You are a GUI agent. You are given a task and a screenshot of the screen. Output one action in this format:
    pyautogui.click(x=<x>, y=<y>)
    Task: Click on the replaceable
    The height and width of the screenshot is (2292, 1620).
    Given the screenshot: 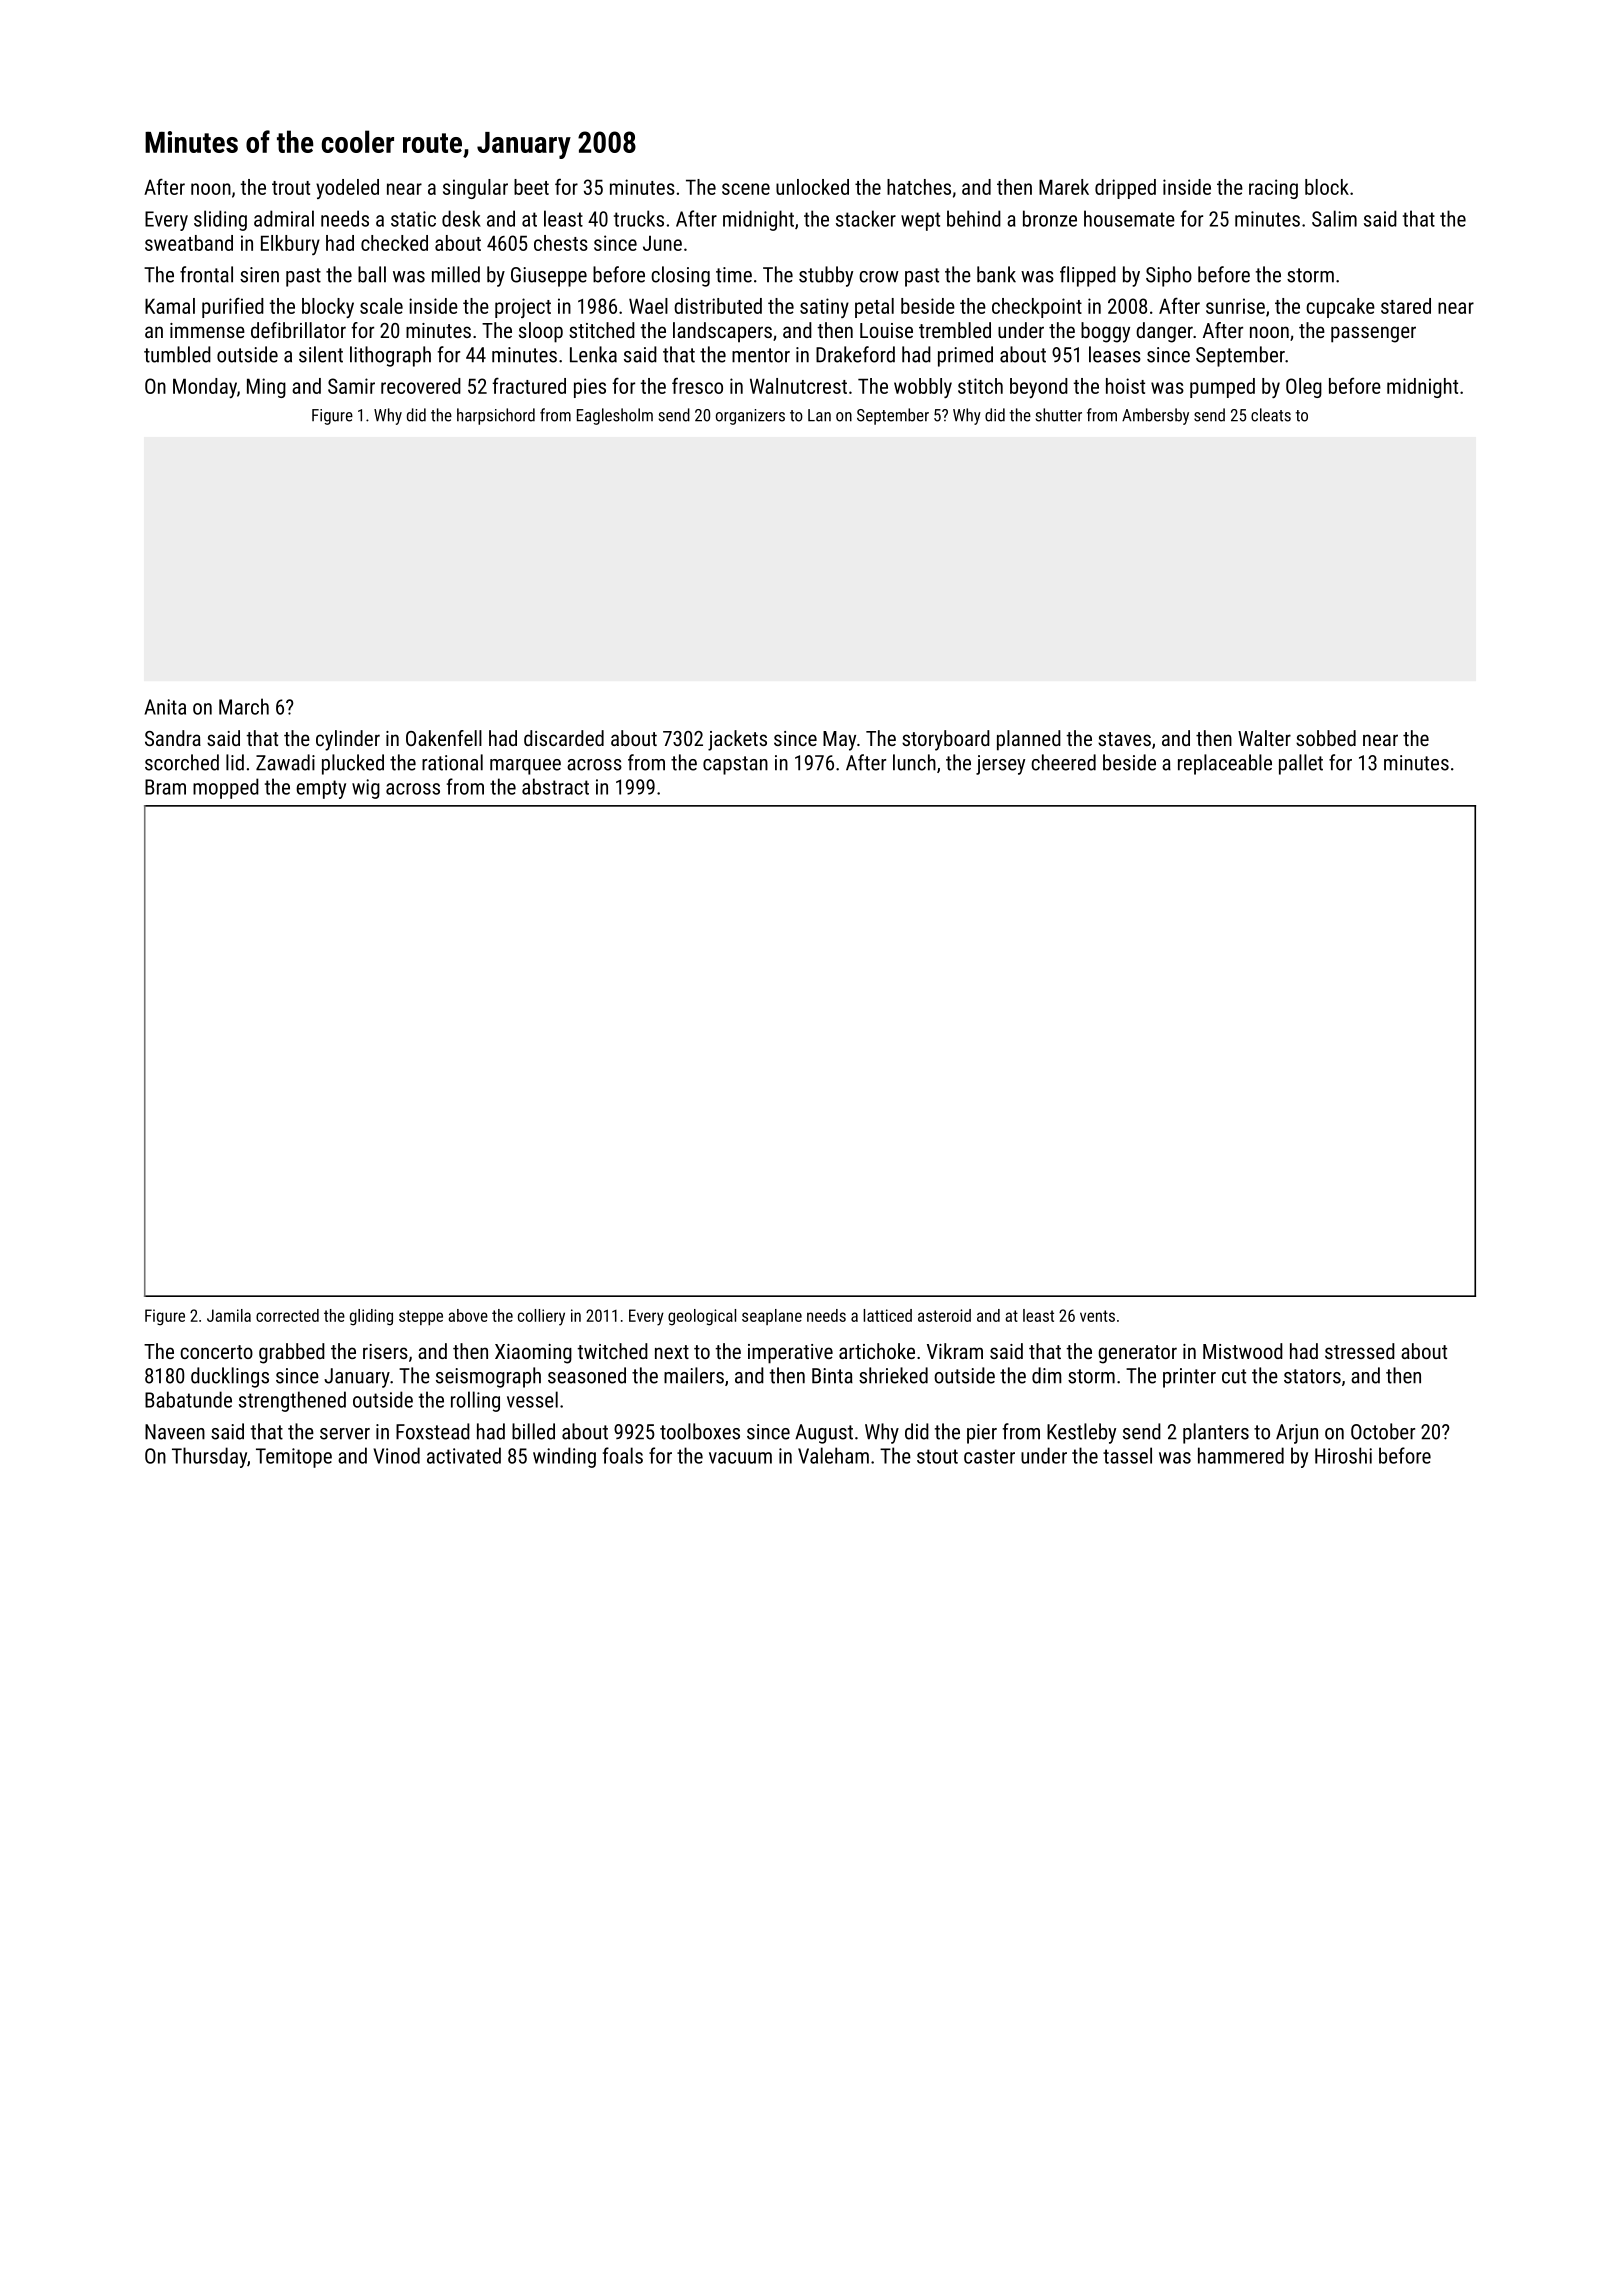 What is the action you would take?
    pyautogui.click(x=1225, y=764)
